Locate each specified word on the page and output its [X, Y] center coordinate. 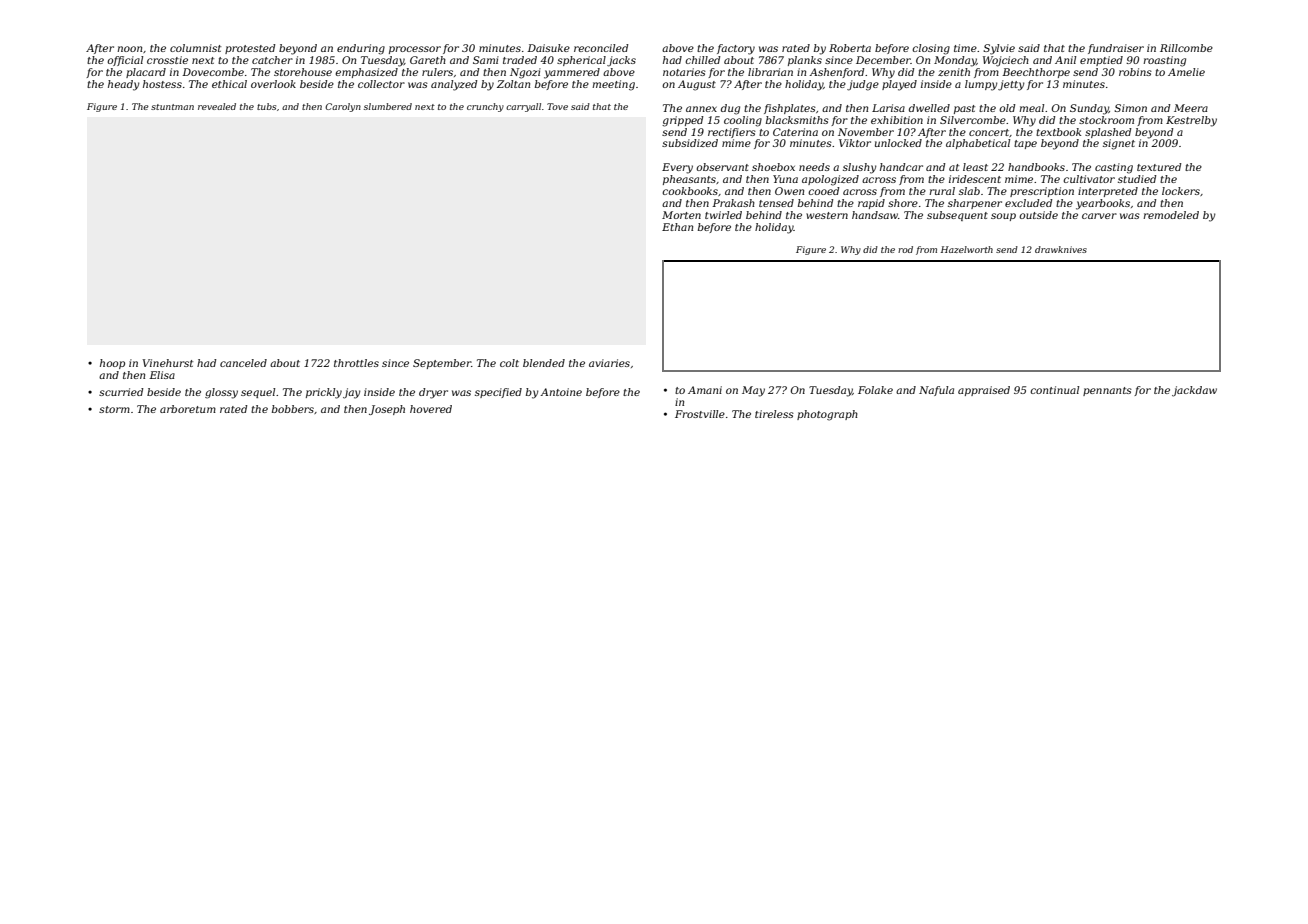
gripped [682, 121]
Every [677, 168]
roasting [1164, 61]
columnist [195, 48]
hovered [431, 409]
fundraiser [1116, 49]
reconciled [601, 48]
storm [114, 409]
